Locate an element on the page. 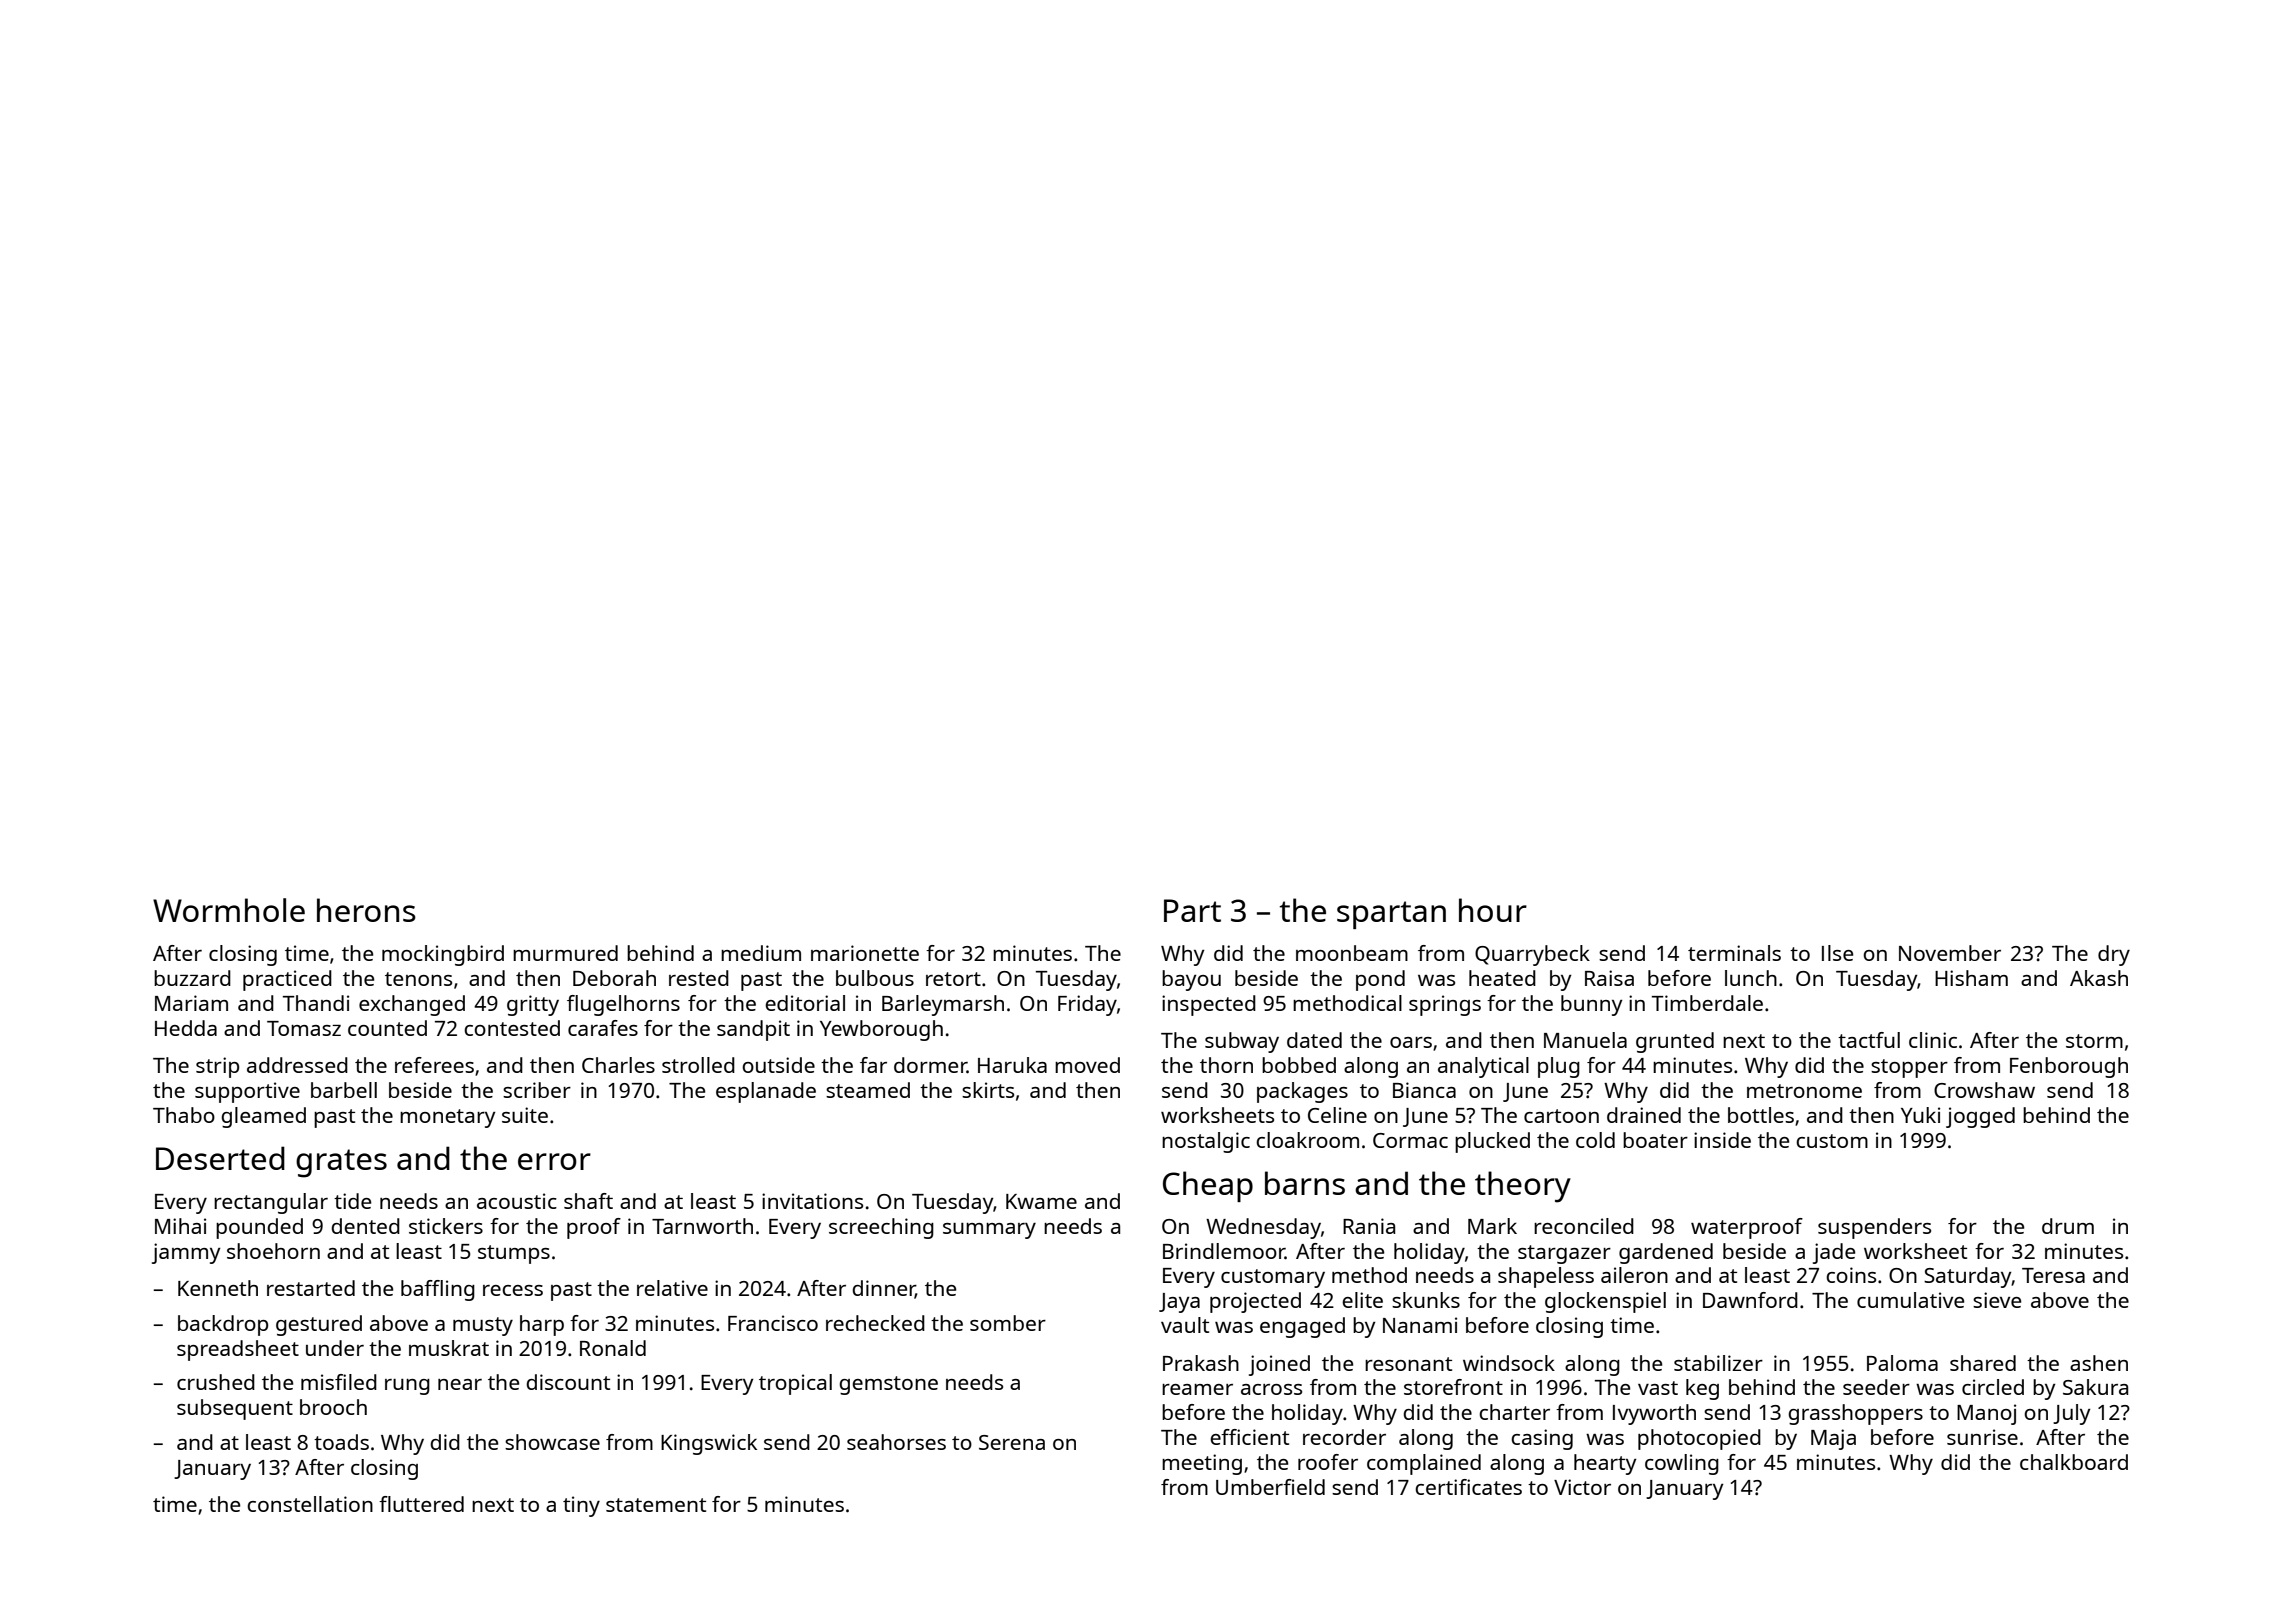 This image has height=1614, width=2283. Jaya is located at coordinates (1179, 1303).
